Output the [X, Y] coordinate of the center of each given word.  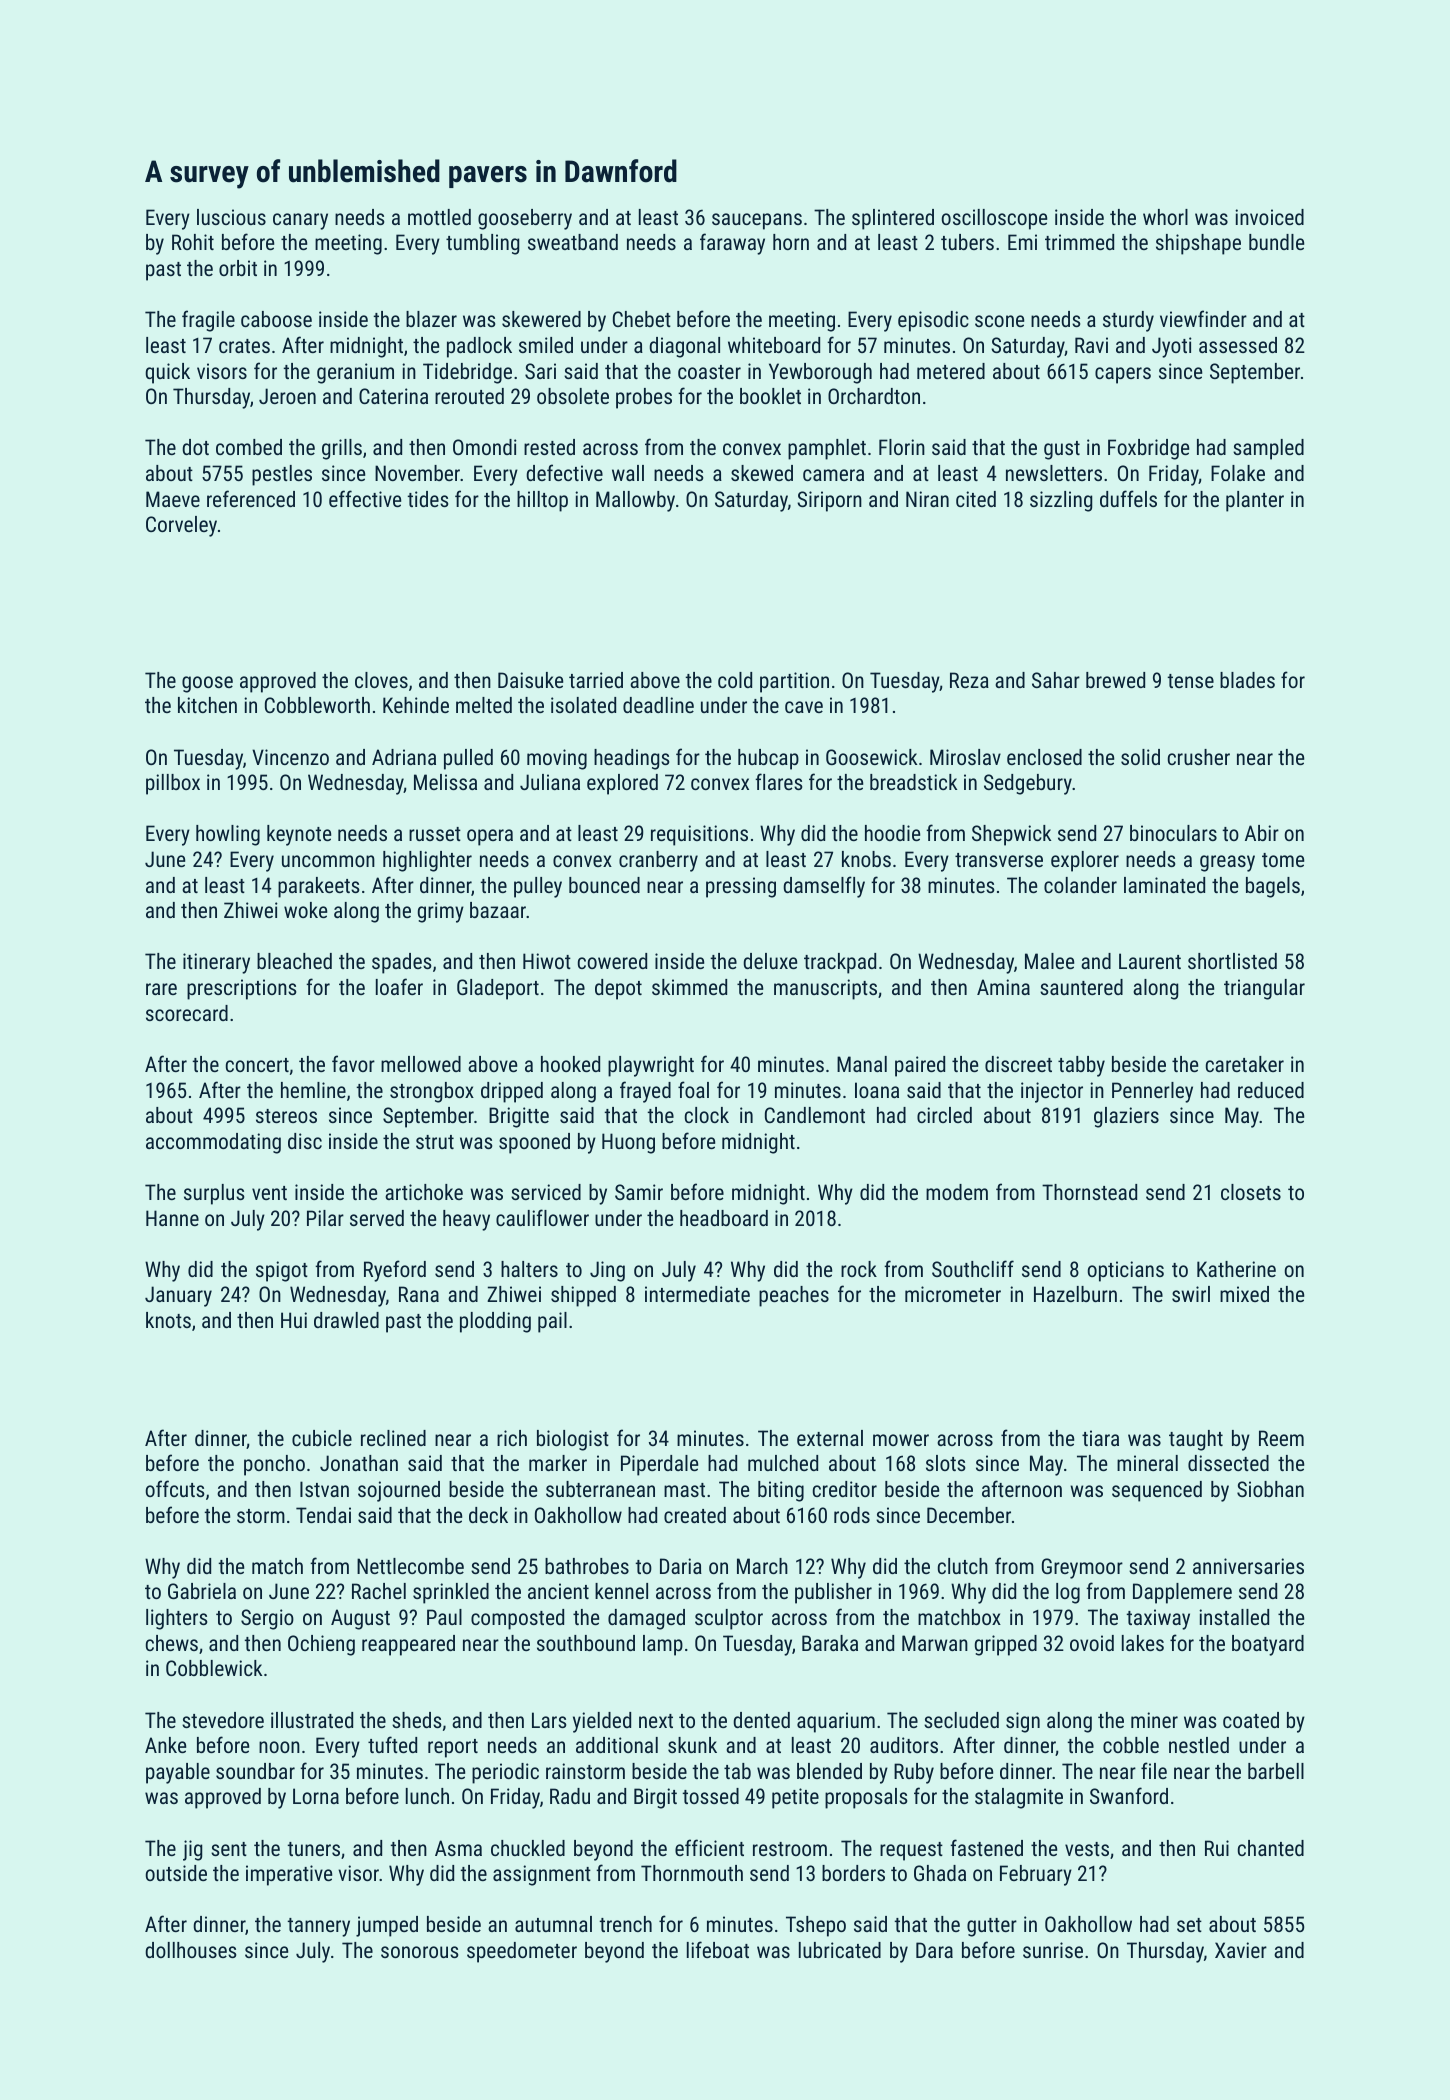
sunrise [1053, 1950]
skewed [762, 473]
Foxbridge [1148, 449]
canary [300, 221]
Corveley [181, 526]
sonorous [419, 1952]
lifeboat [718, 1949]
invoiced [1269, 217]
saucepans [757, 221]
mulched [783, 1463]
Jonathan [359, 1463]
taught [1196, 1440]
